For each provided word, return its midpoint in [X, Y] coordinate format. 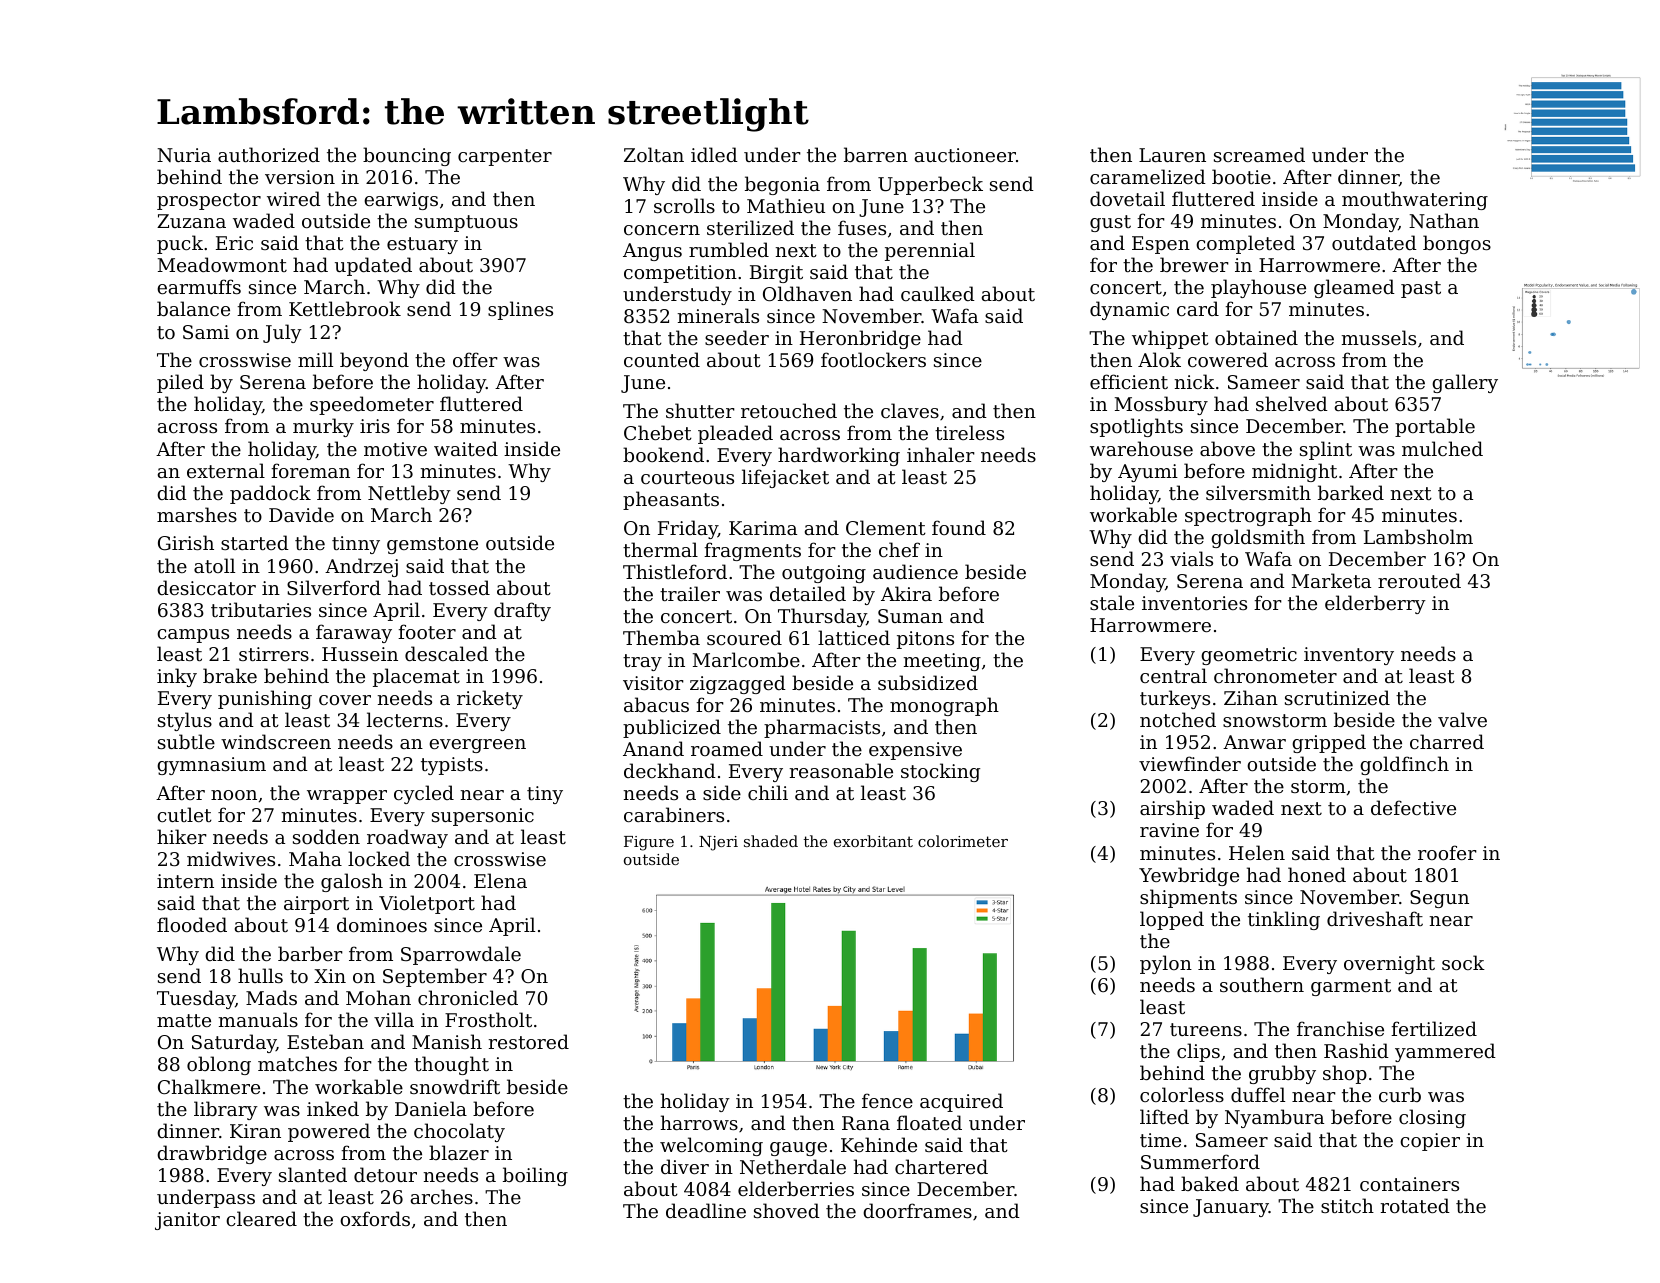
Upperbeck [930, 185]
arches [442, 1196]
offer [475, 359]
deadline [706, 1210]
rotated [1415, 1205]
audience [915, 571]
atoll [214, 565]
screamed [1259, 154]
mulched [1442, 448]
